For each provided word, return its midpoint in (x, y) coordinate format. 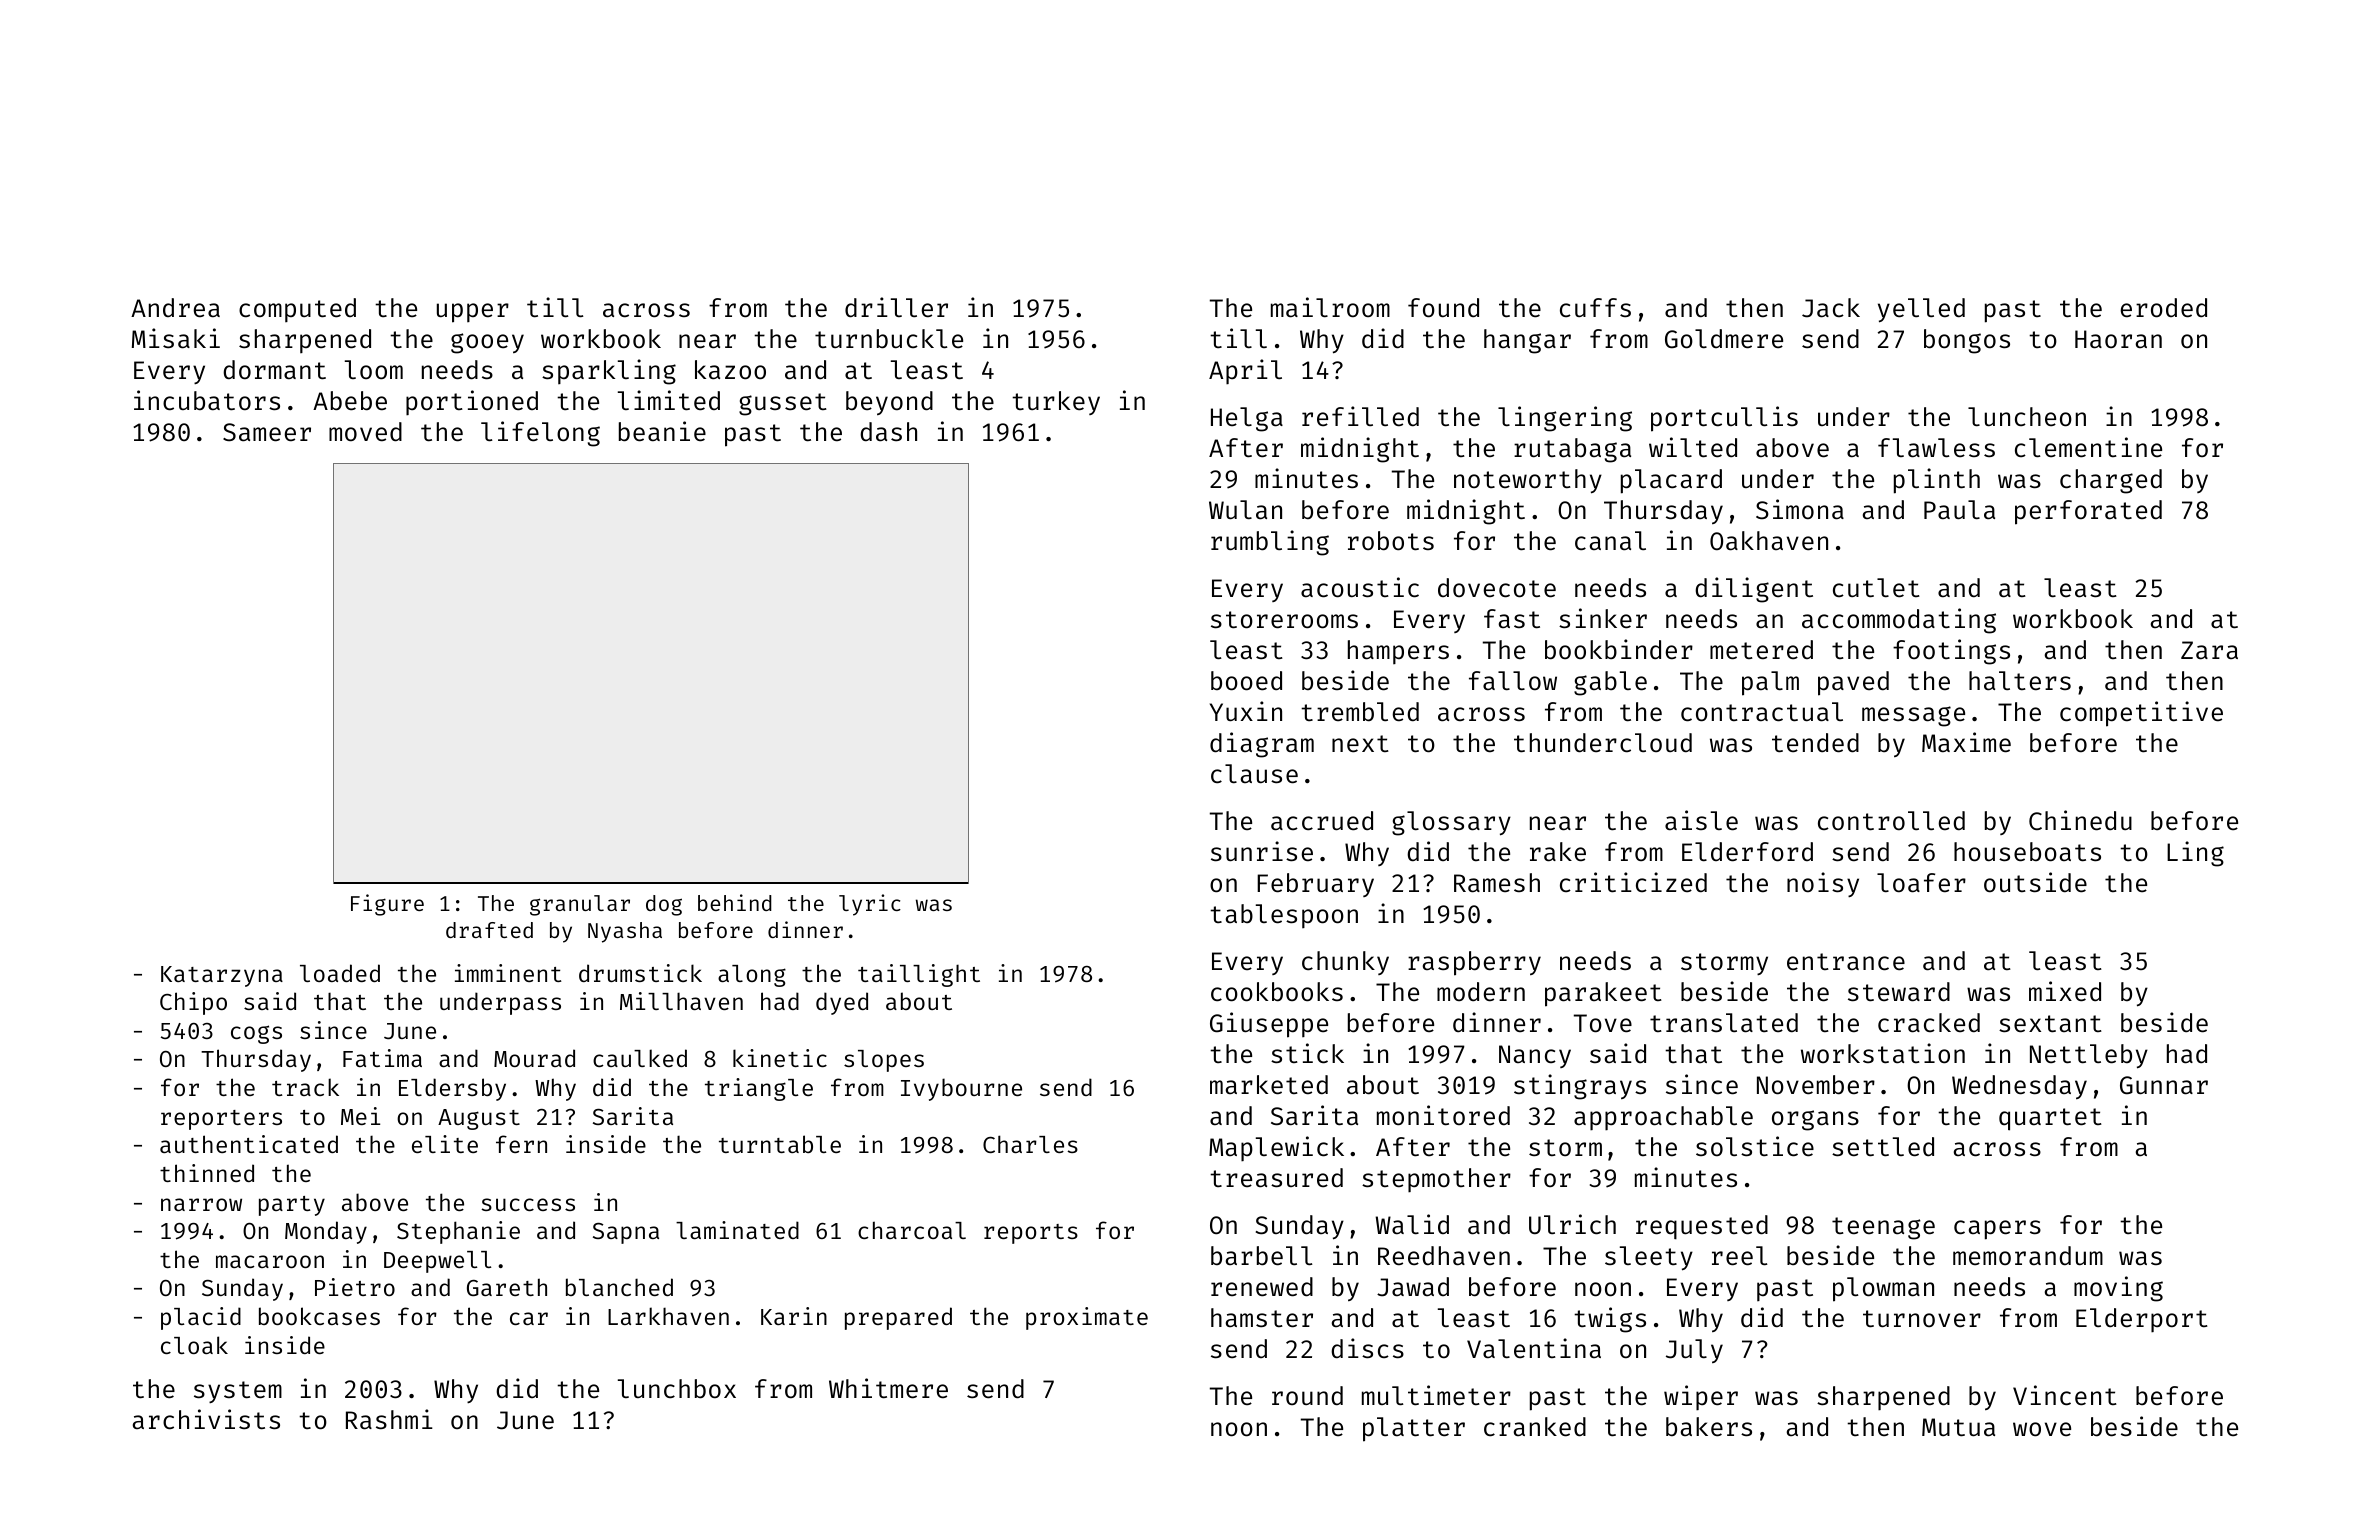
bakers (1709, 1427)
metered (1761, 650)
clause (1254, 774)
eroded (2164, 308)
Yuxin (1246, 711)
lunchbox (677, 1389)
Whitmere (888, 1388)
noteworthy (1528, 481)
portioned (472, 402)
